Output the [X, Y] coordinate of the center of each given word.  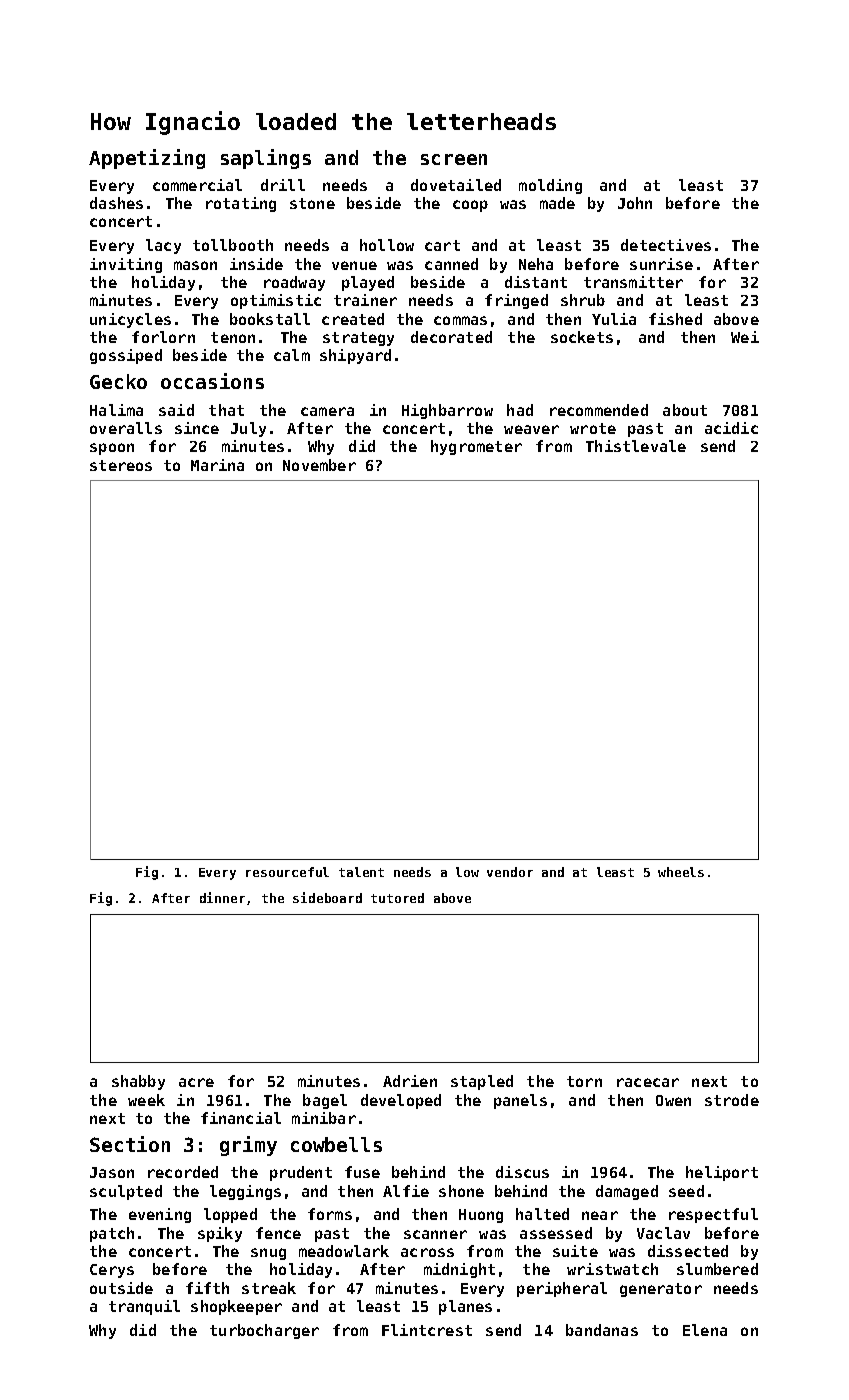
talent [361, 872]
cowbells [336, 1144]
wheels [681, 872]
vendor [510, 872]
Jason [112, 1172]
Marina [217, 465]
